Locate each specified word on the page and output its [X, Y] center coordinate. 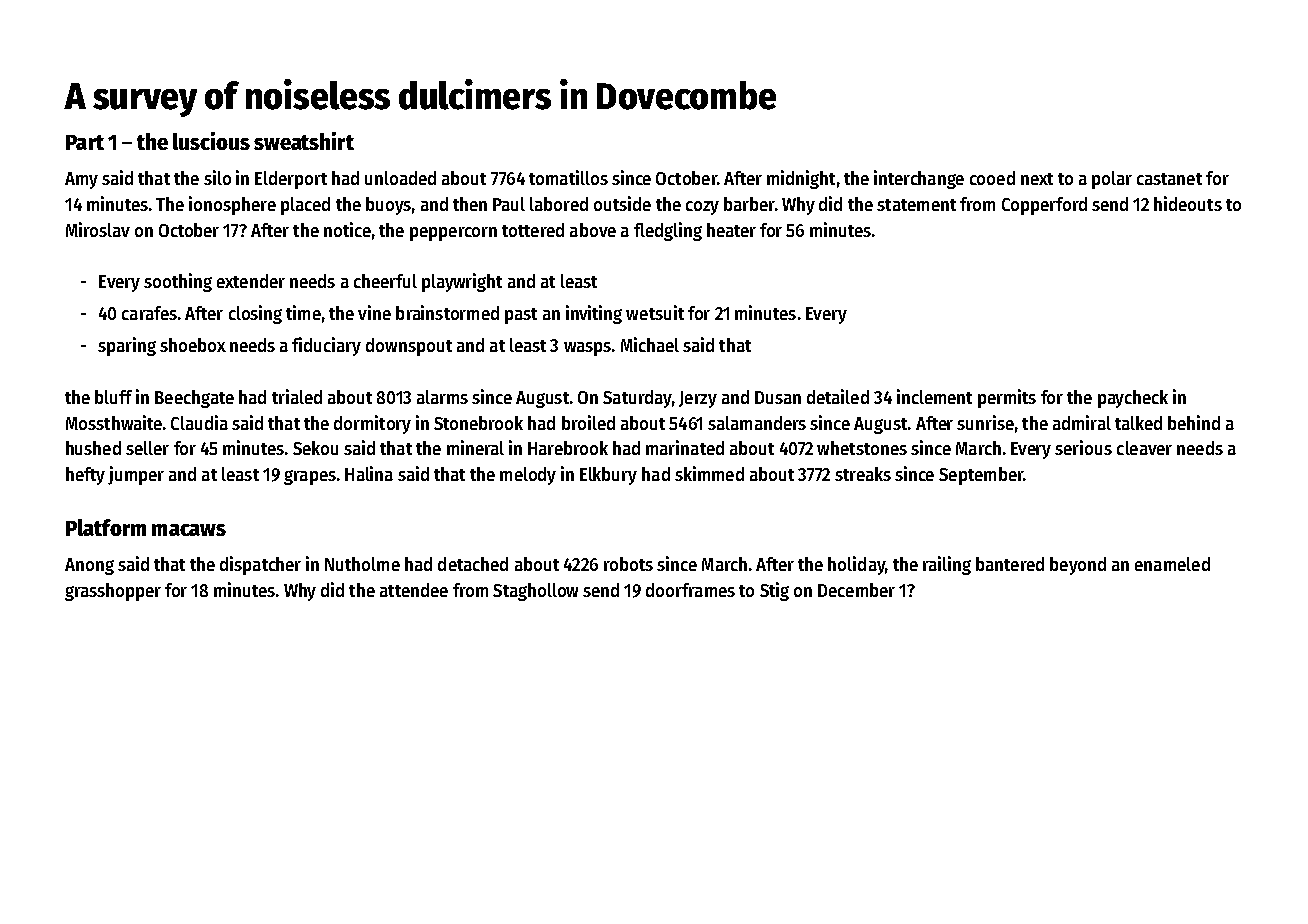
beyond [1078, 566]
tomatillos [568, 177]
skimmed [709, 473]
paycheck [1133, 399]
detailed [838, 396]
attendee [414, 590]
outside [622, 203]
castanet [1169, 179]
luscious [211, 141]
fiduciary [326, 346]
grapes [310, 477]
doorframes [690, 590]
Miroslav [98, 229]
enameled [1172, 564]
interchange [919, 179]
